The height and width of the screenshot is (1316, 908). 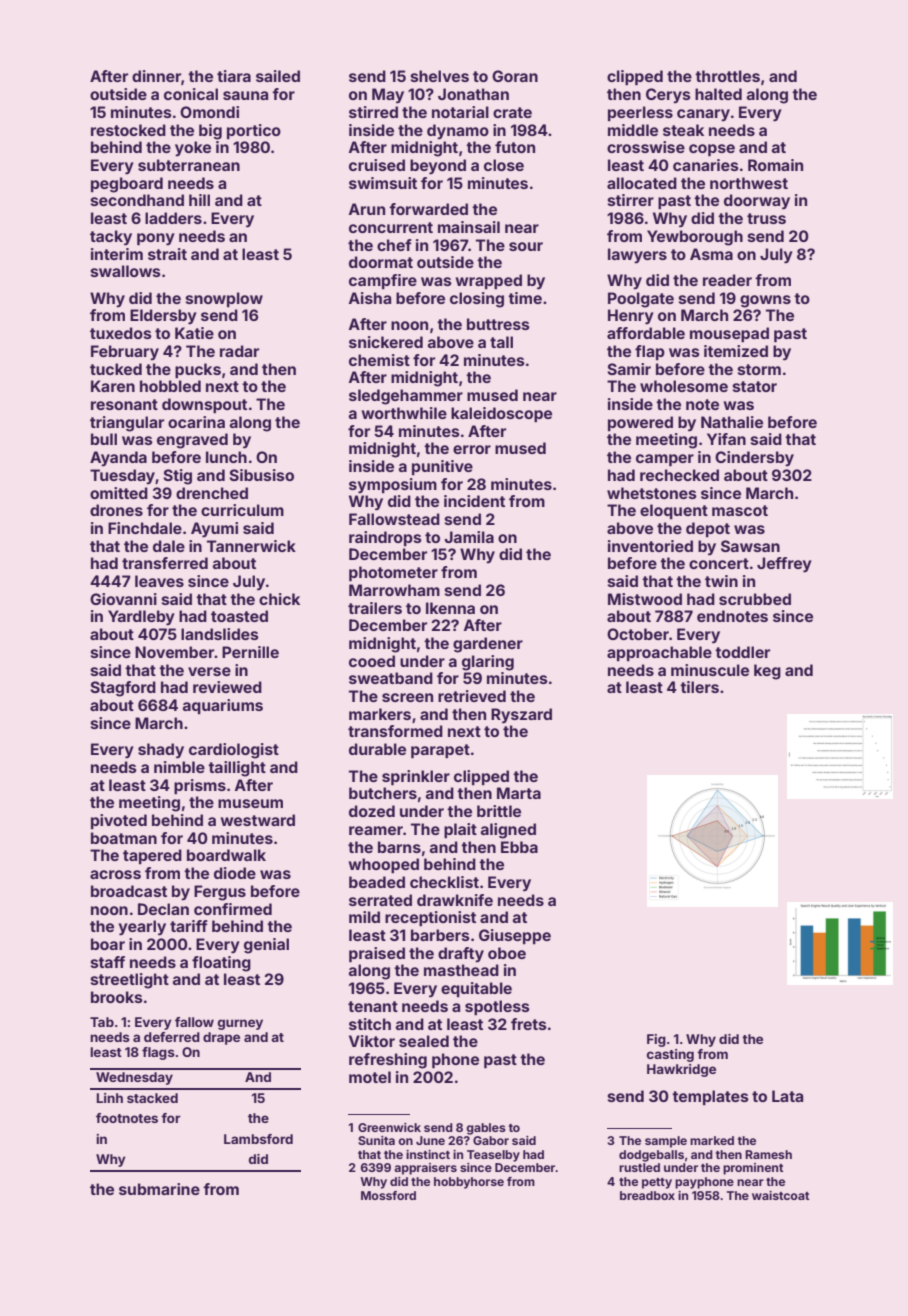 I want to click on Mossford, so click(x=388, y=1195).
